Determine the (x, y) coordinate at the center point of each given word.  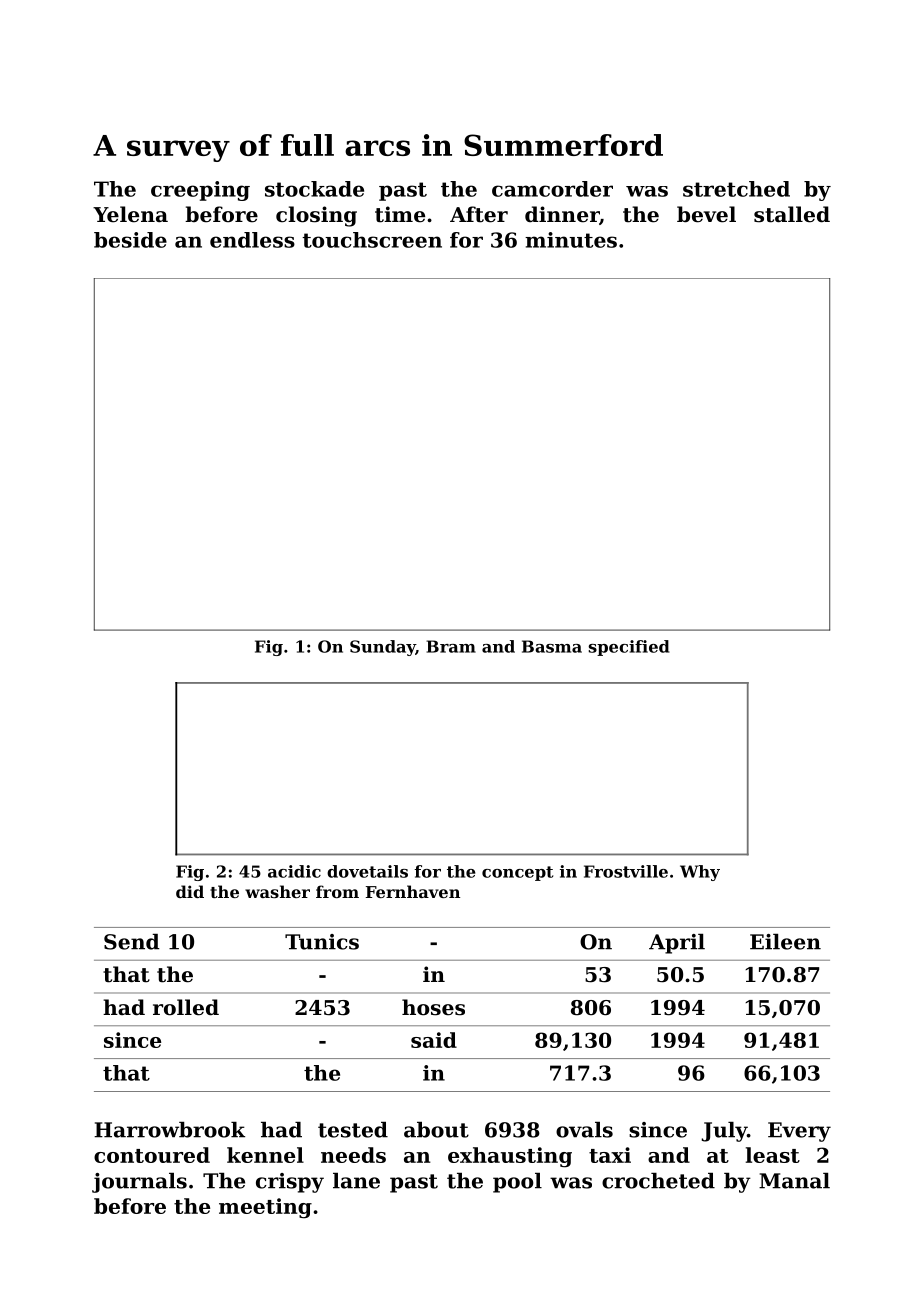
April (677, 944)
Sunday (383, 648)
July (724, 1132)
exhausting (510, 1157)
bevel (706, 214)
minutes (571, 240)
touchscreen (372, 240)
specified (629, 648)
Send (132, 942)
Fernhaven (413, 891)
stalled (792, 214)
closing (316, 216)
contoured (152, 1155)
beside (130, 240)
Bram (451, 646)
